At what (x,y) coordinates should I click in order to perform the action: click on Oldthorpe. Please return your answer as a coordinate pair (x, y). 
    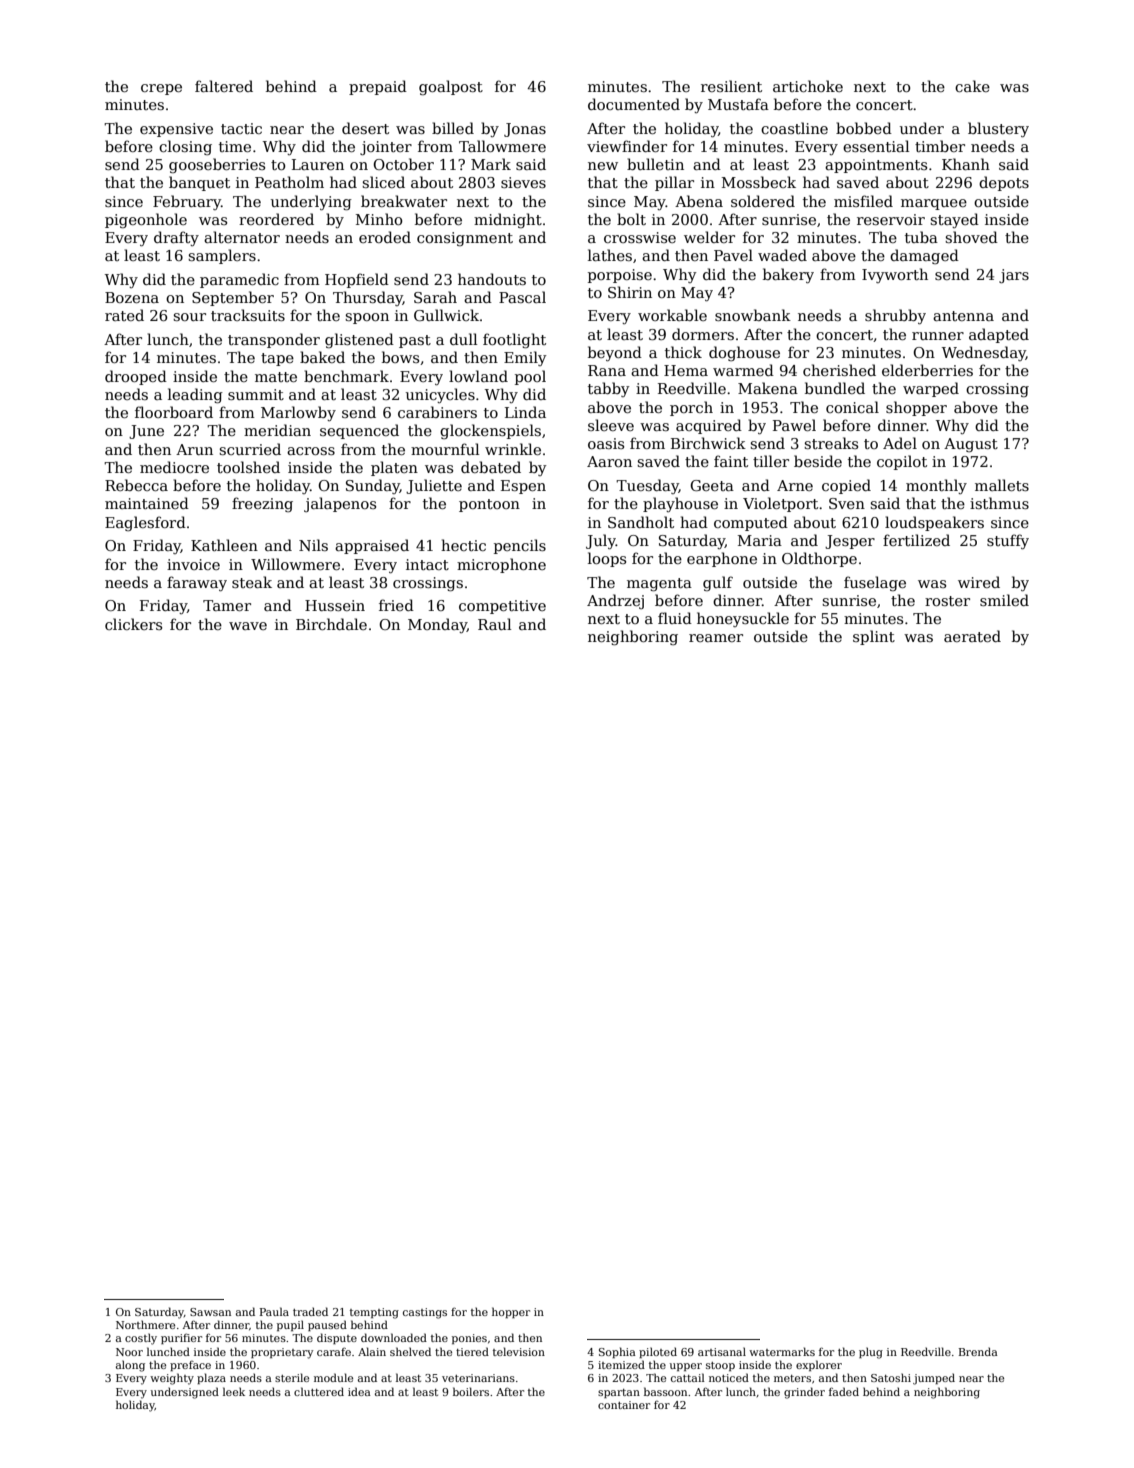
    Looking at the image, I should click on (819, 559).
